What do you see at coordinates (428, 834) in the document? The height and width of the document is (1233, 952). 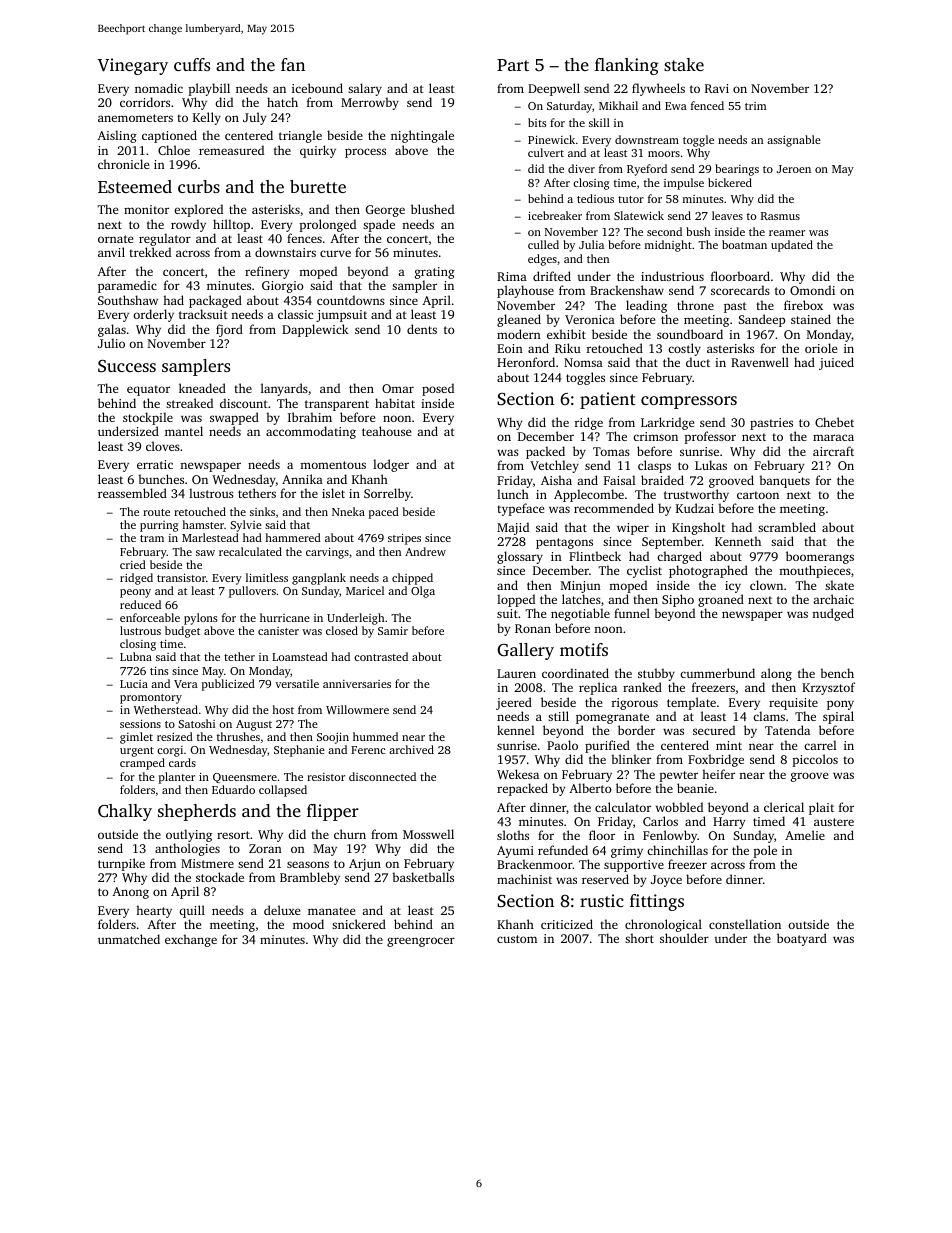 I see `Mosswell` at bounding box center [428, 834].
